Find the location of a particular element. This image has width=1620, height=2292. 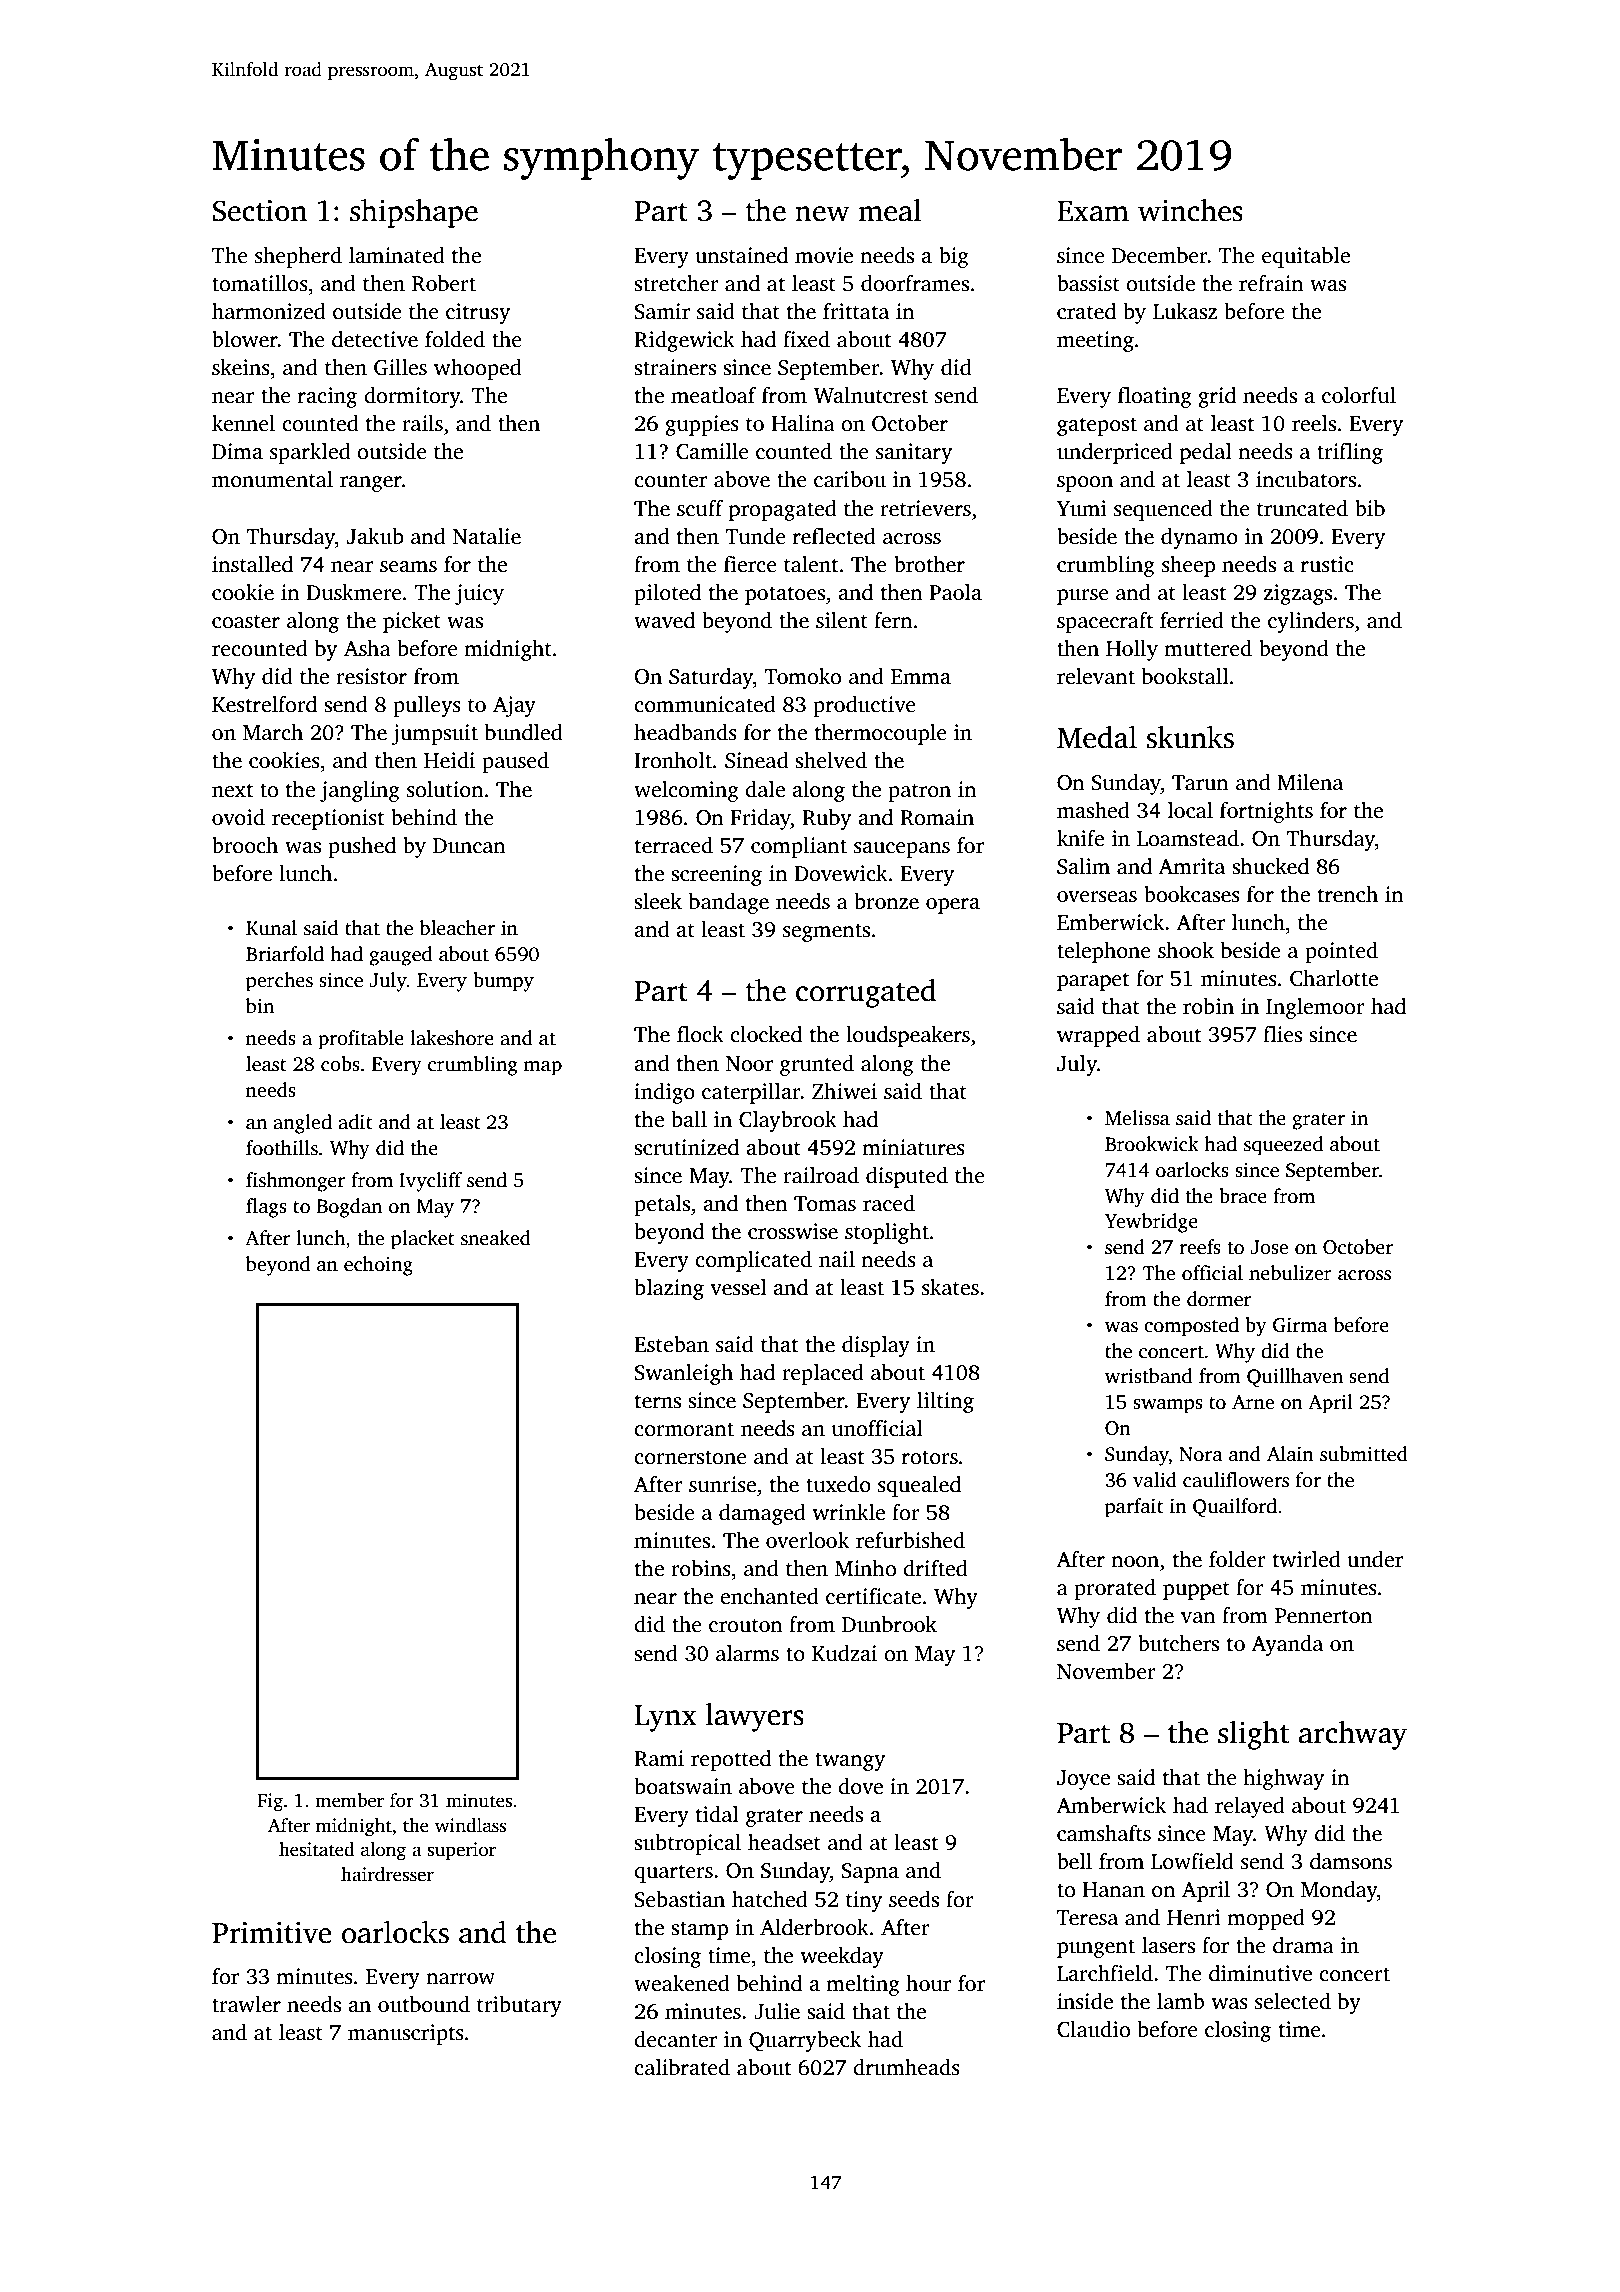

winches is located at coordinates (1190, 210).
